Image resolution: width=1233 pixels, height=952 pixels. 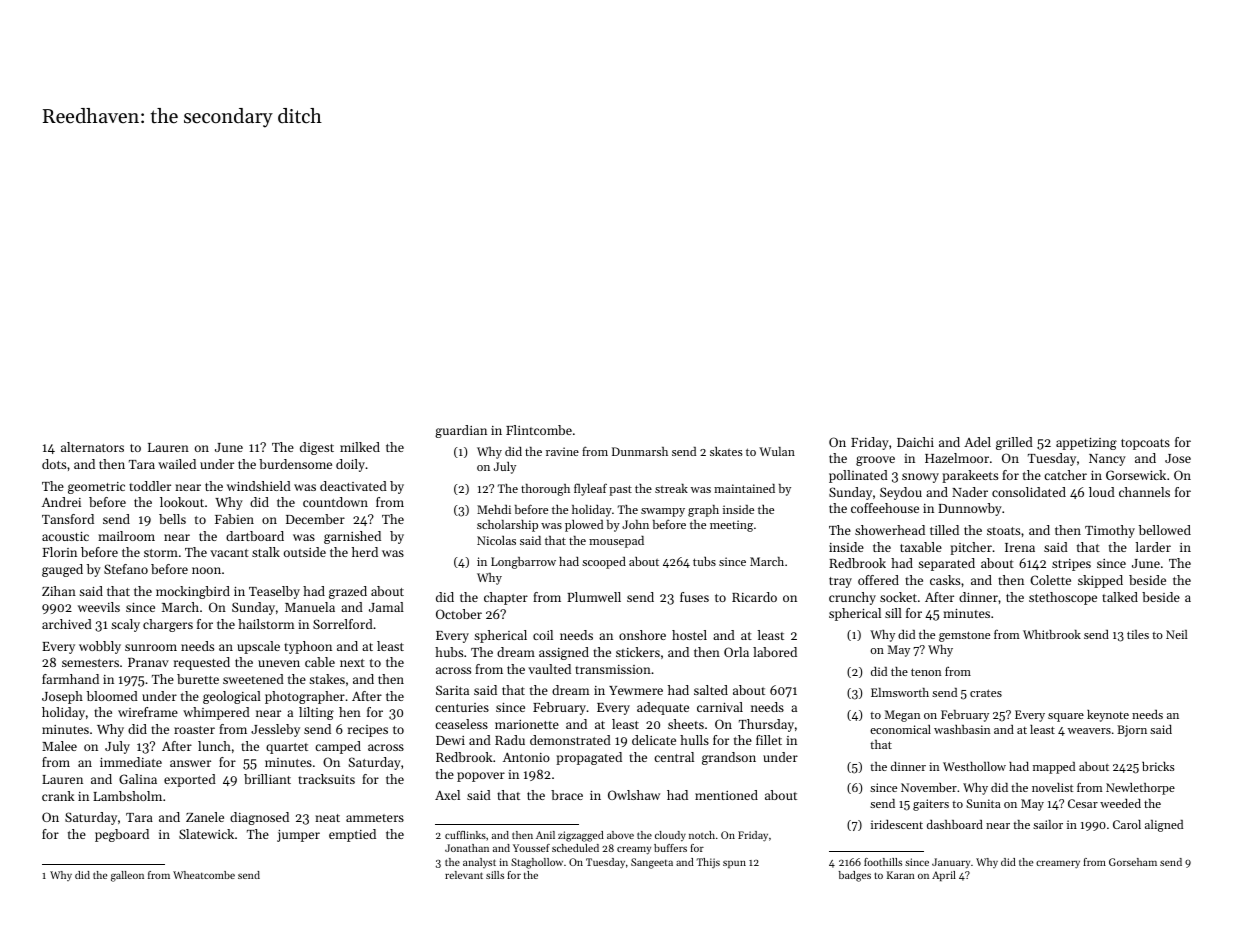 I want to click on sweetened, so click(x=253, y=679).
